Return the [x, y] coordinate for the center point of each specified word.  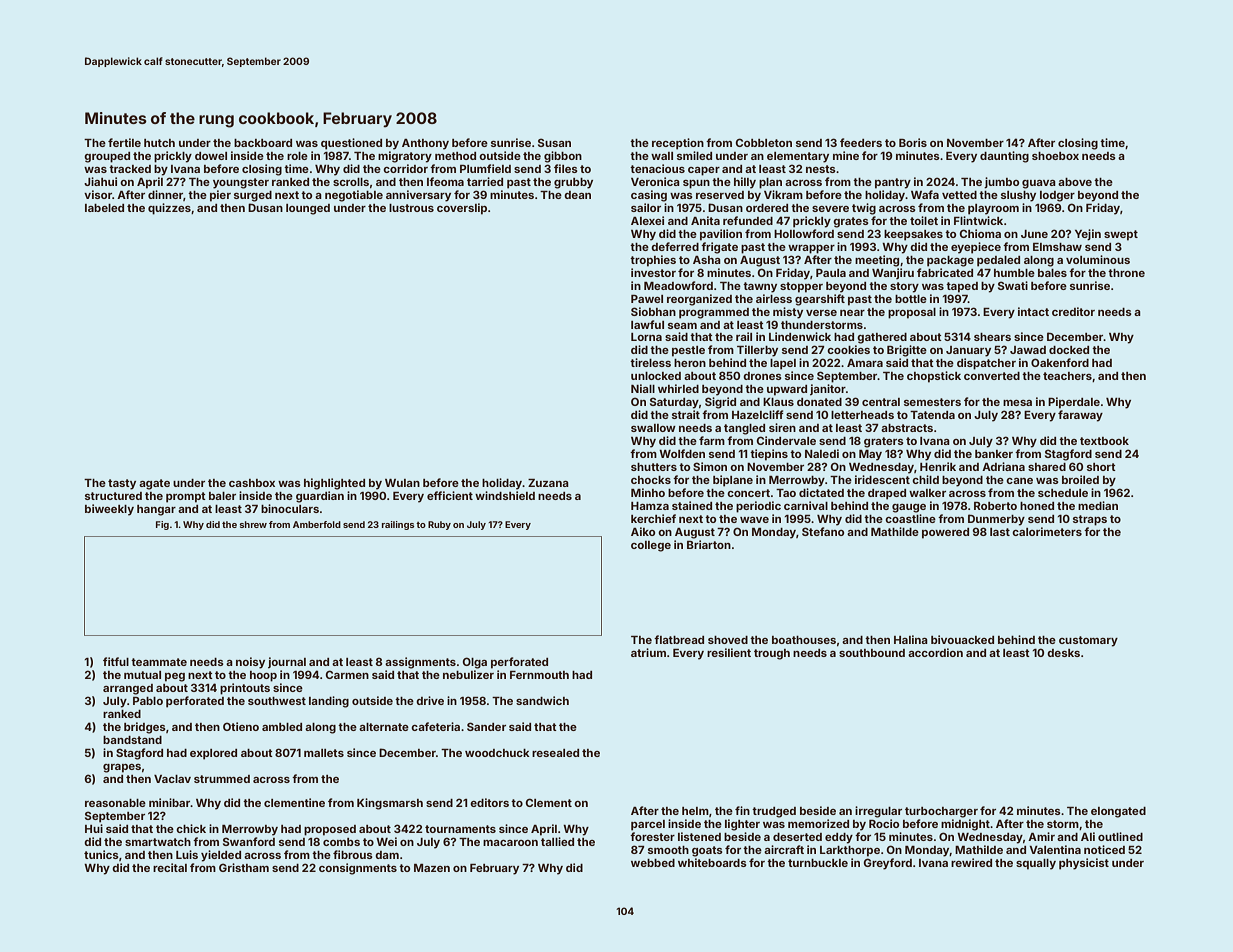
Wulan [402, 483]
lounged [308, 209]
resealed [555, 753]
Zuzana [548, 483]
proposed [330, 830]
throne [1126, 273]
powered [945, 533]
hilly [745, 183]
